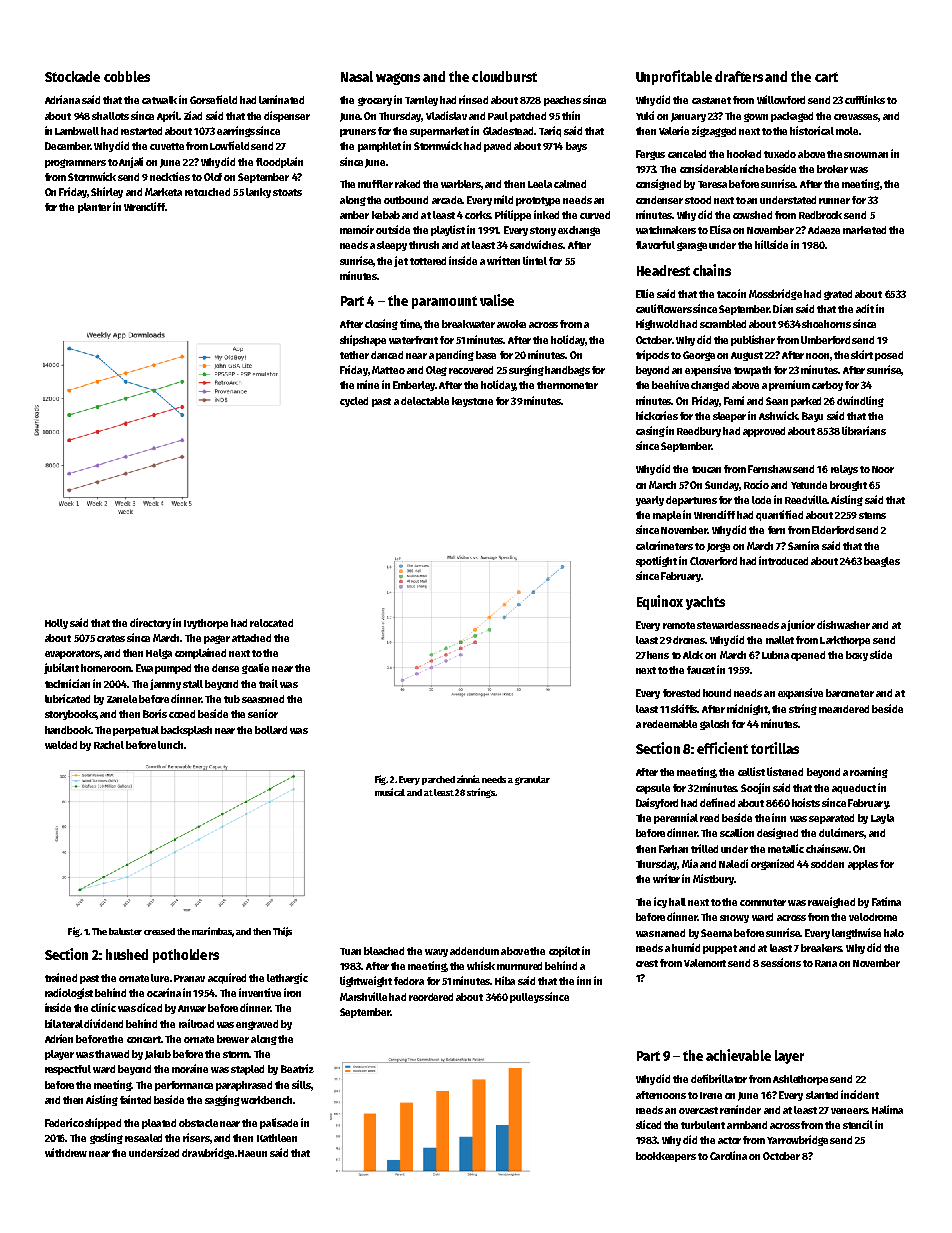  I want to click on addendum, so click(474, 951).
